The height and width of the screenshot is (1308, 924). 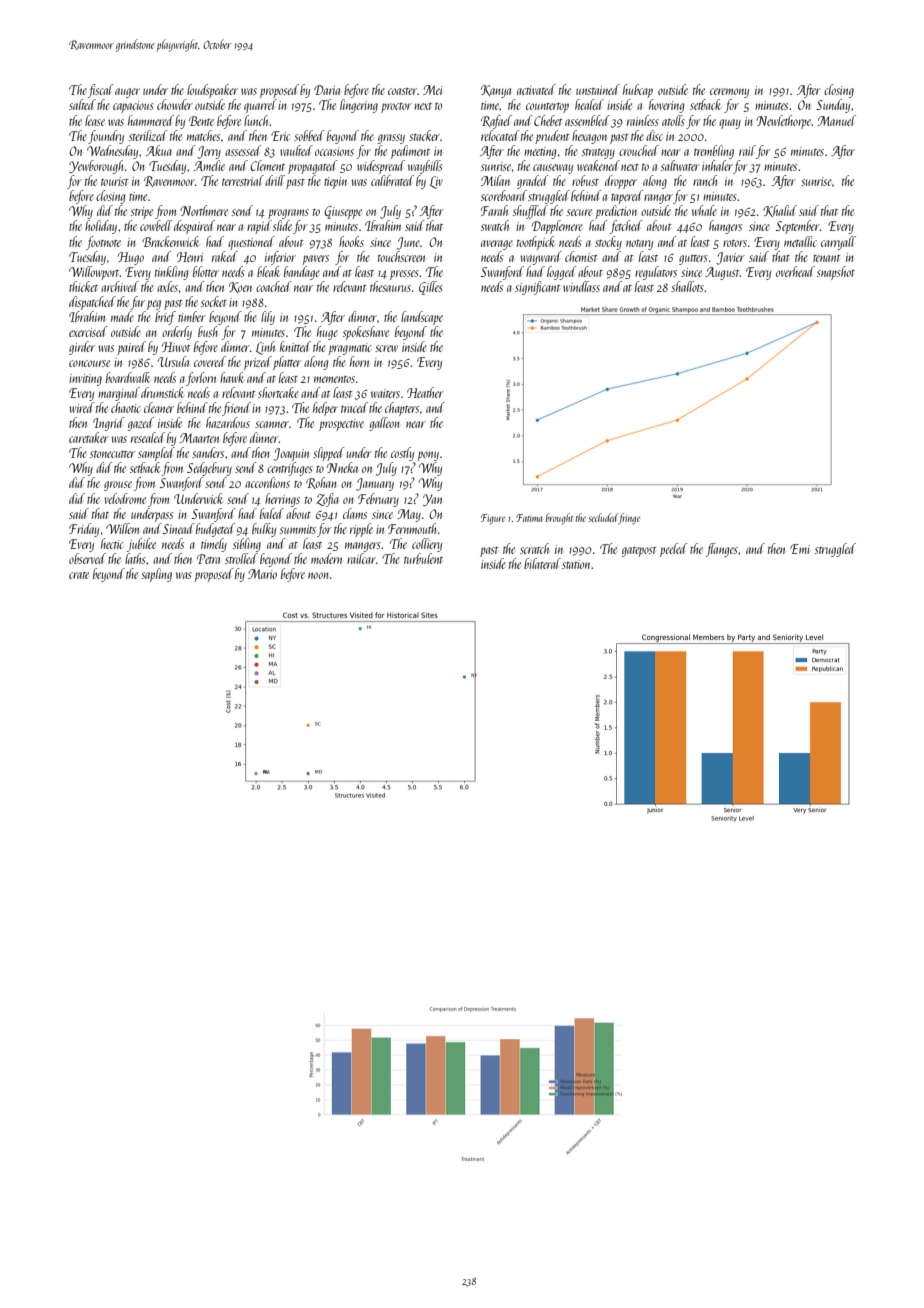 I want to click on waybills, so click(x=425, y=167).
